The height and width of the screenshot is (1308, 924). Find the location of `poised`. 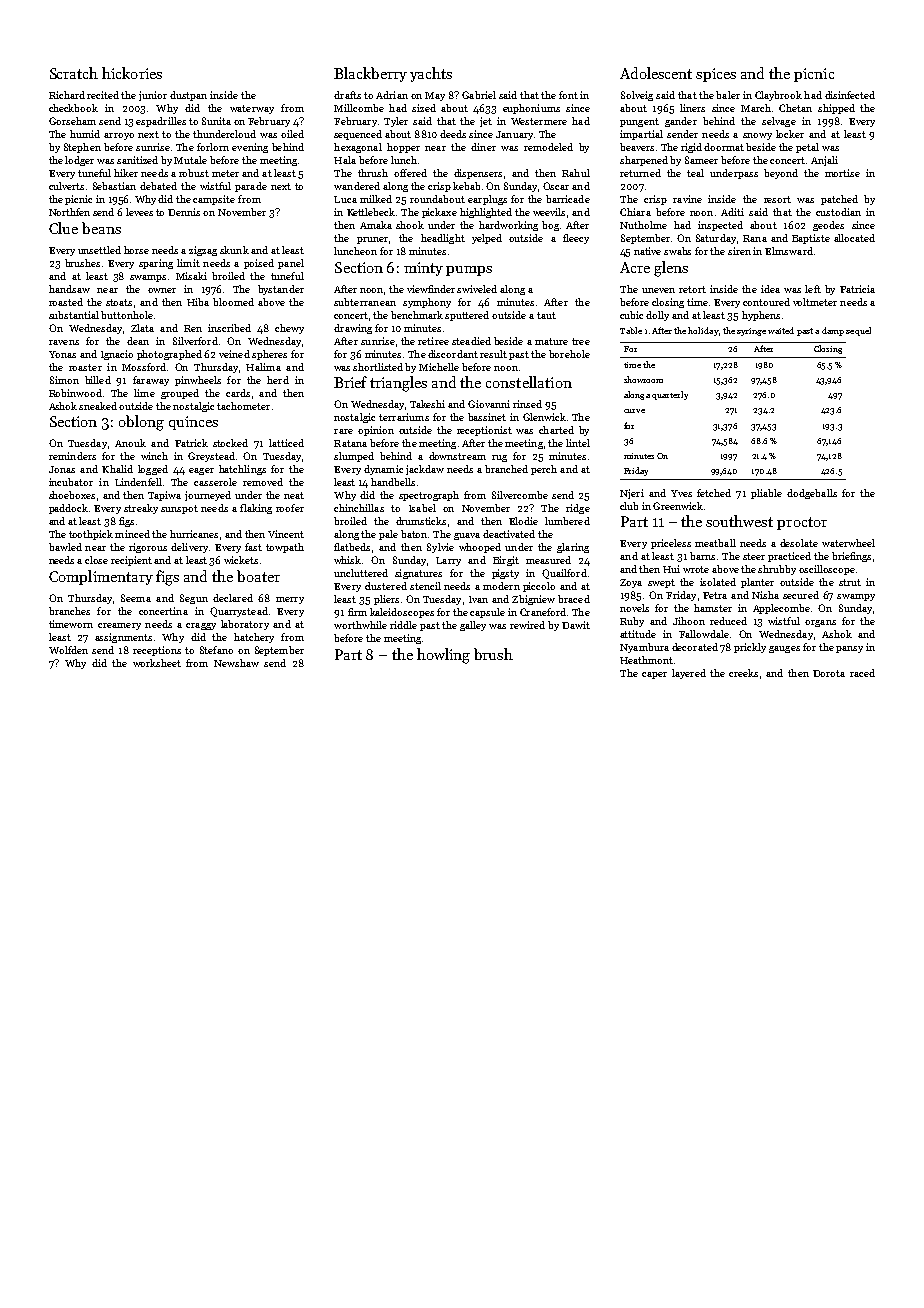

poised is located at coordinates (259, 264).
